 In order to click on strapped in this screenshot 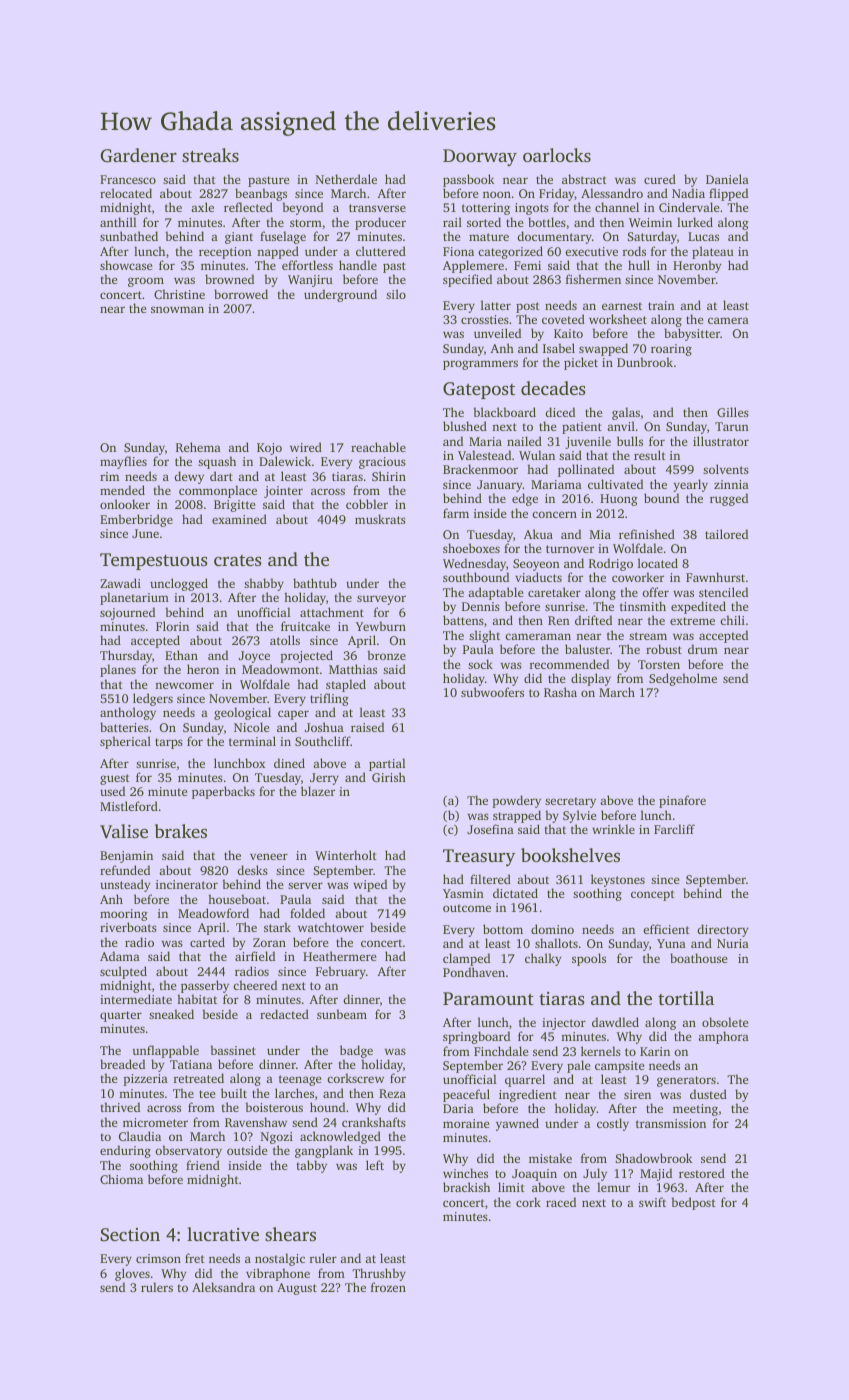, I will do `click(517, 816)`.
